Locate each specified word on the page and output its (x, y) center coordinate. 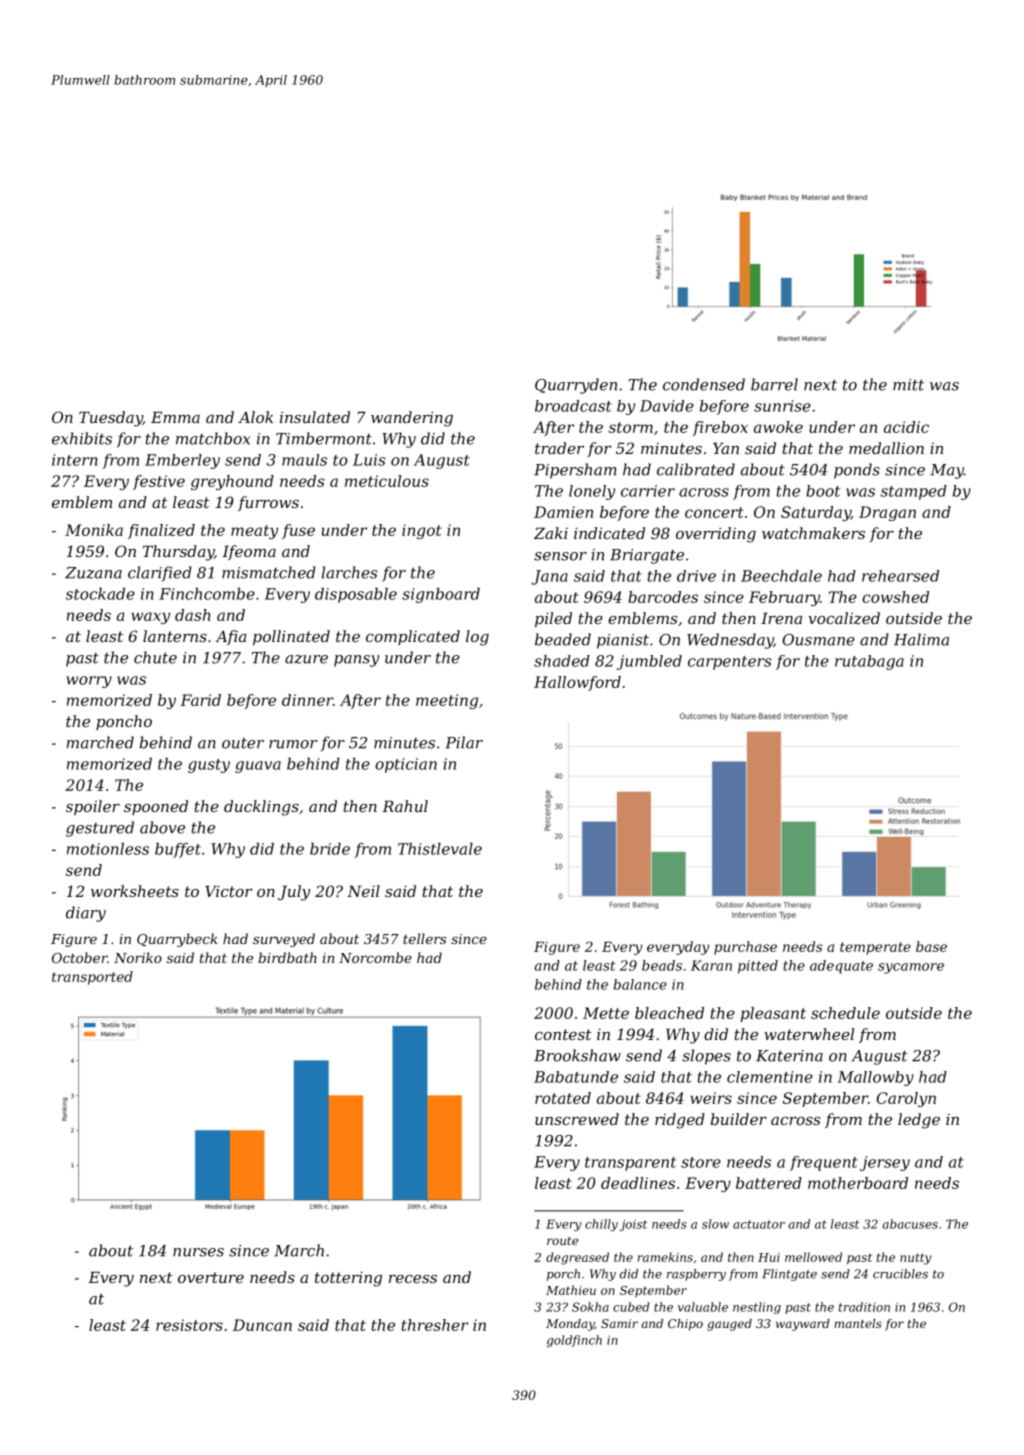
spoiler (93, 807)
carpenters (730, 663)
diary (86, 914)
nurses (198, 1252)
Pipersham (575, 471)
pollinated (291, 637)
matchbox (213, 438)
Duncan (262, 1325)
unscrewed (577, 1119)
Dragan (887, 513)
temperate (875, 948)
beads (662, 965)
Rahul (405, 806)
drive (696, 576)
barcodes (663, 597)
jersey (885, 1163)
